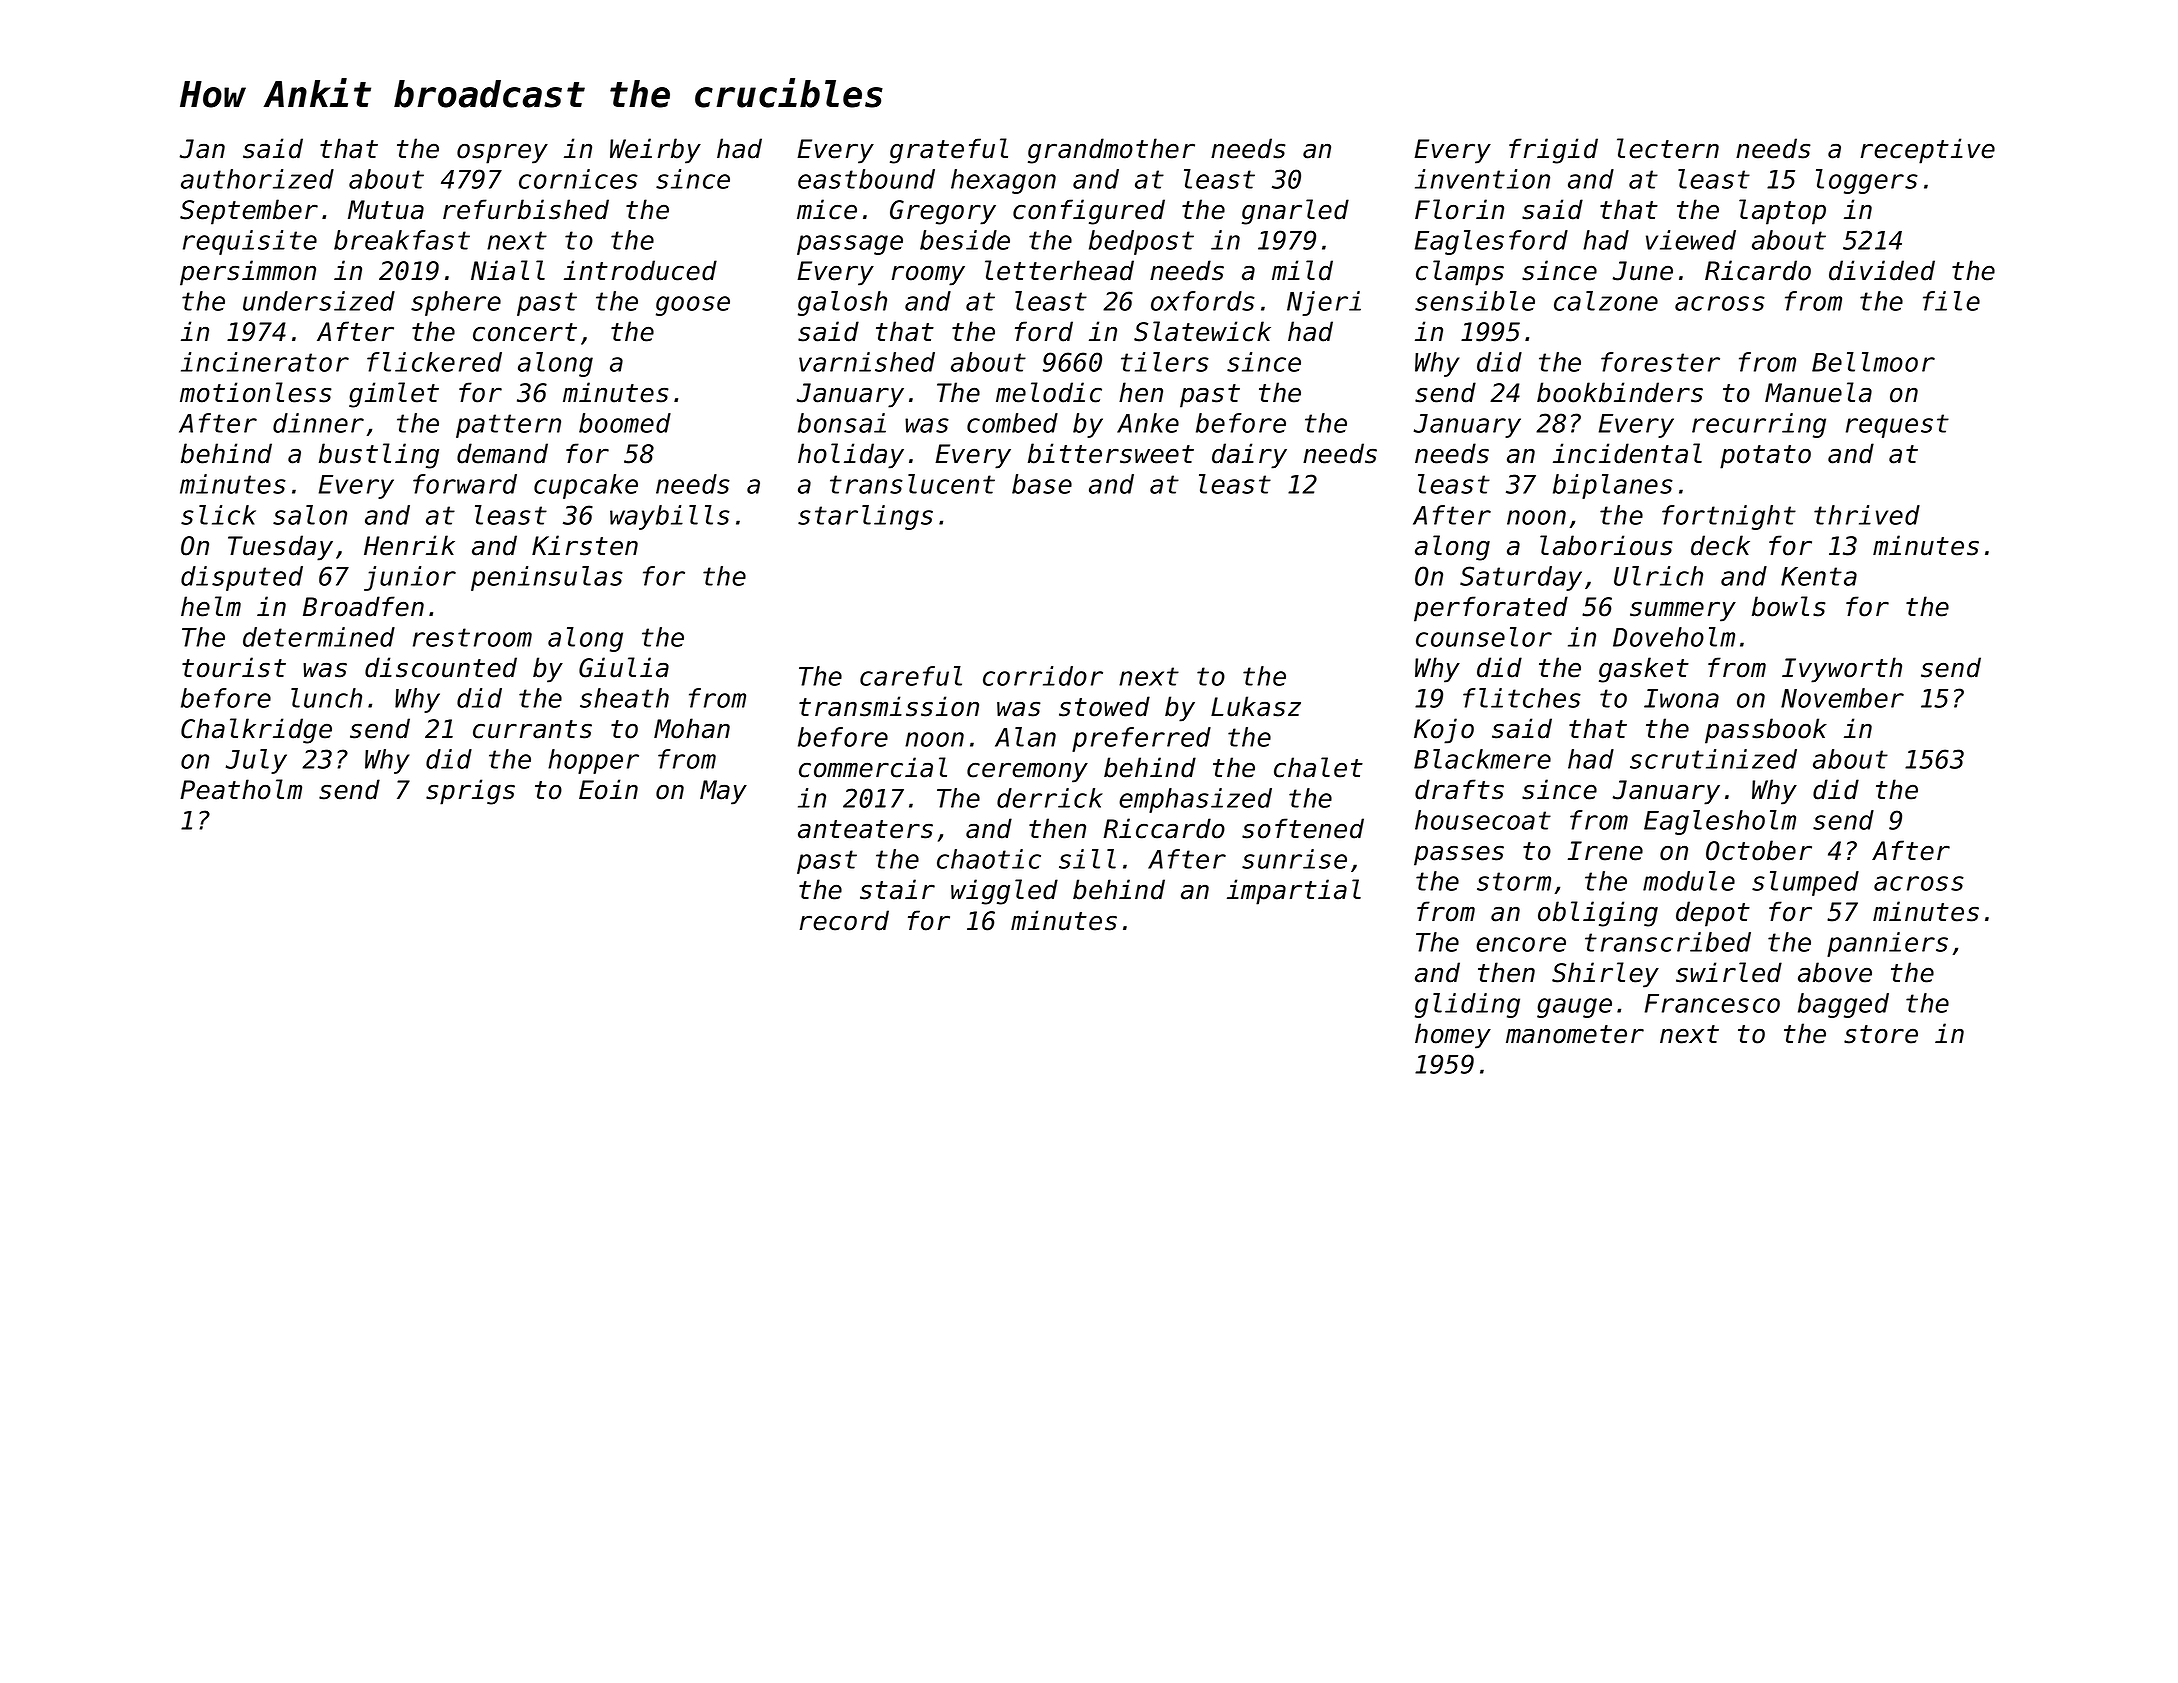 Image resolution: width=2178 pixels, height=1683 pixels. What do you see at coordinates (1202, 331) in the image?
I see `Slatewick` at bounding box center [1202, 331].
